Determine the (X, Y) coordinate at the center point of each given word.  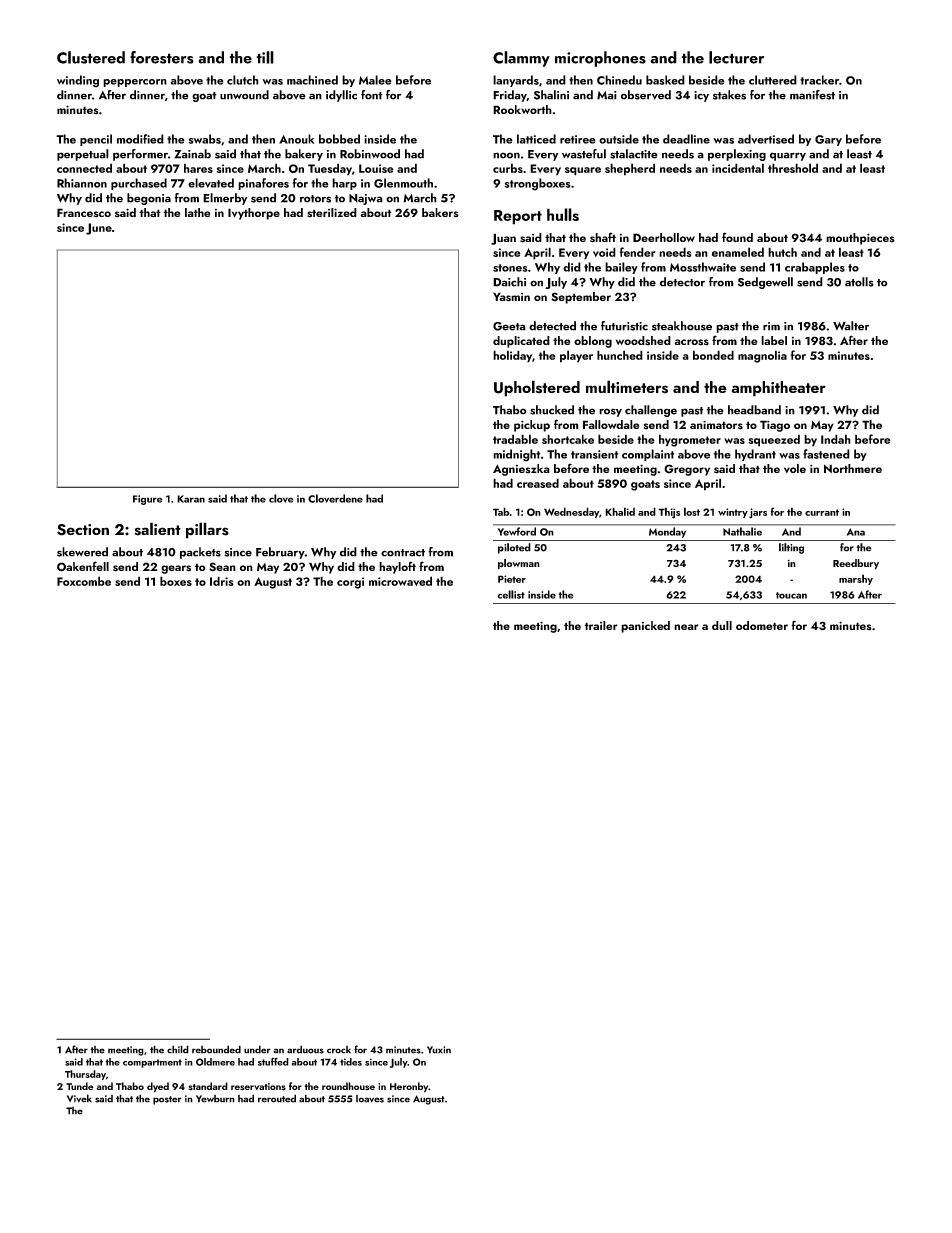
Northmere (853, 468)
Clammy (521, 59)
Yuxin (439, 1050)
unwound (244, 95)
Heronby (409, 1087)
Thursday (85, 1075)
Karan (191, 499)
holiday (512, 356)
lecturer (736, 57)
